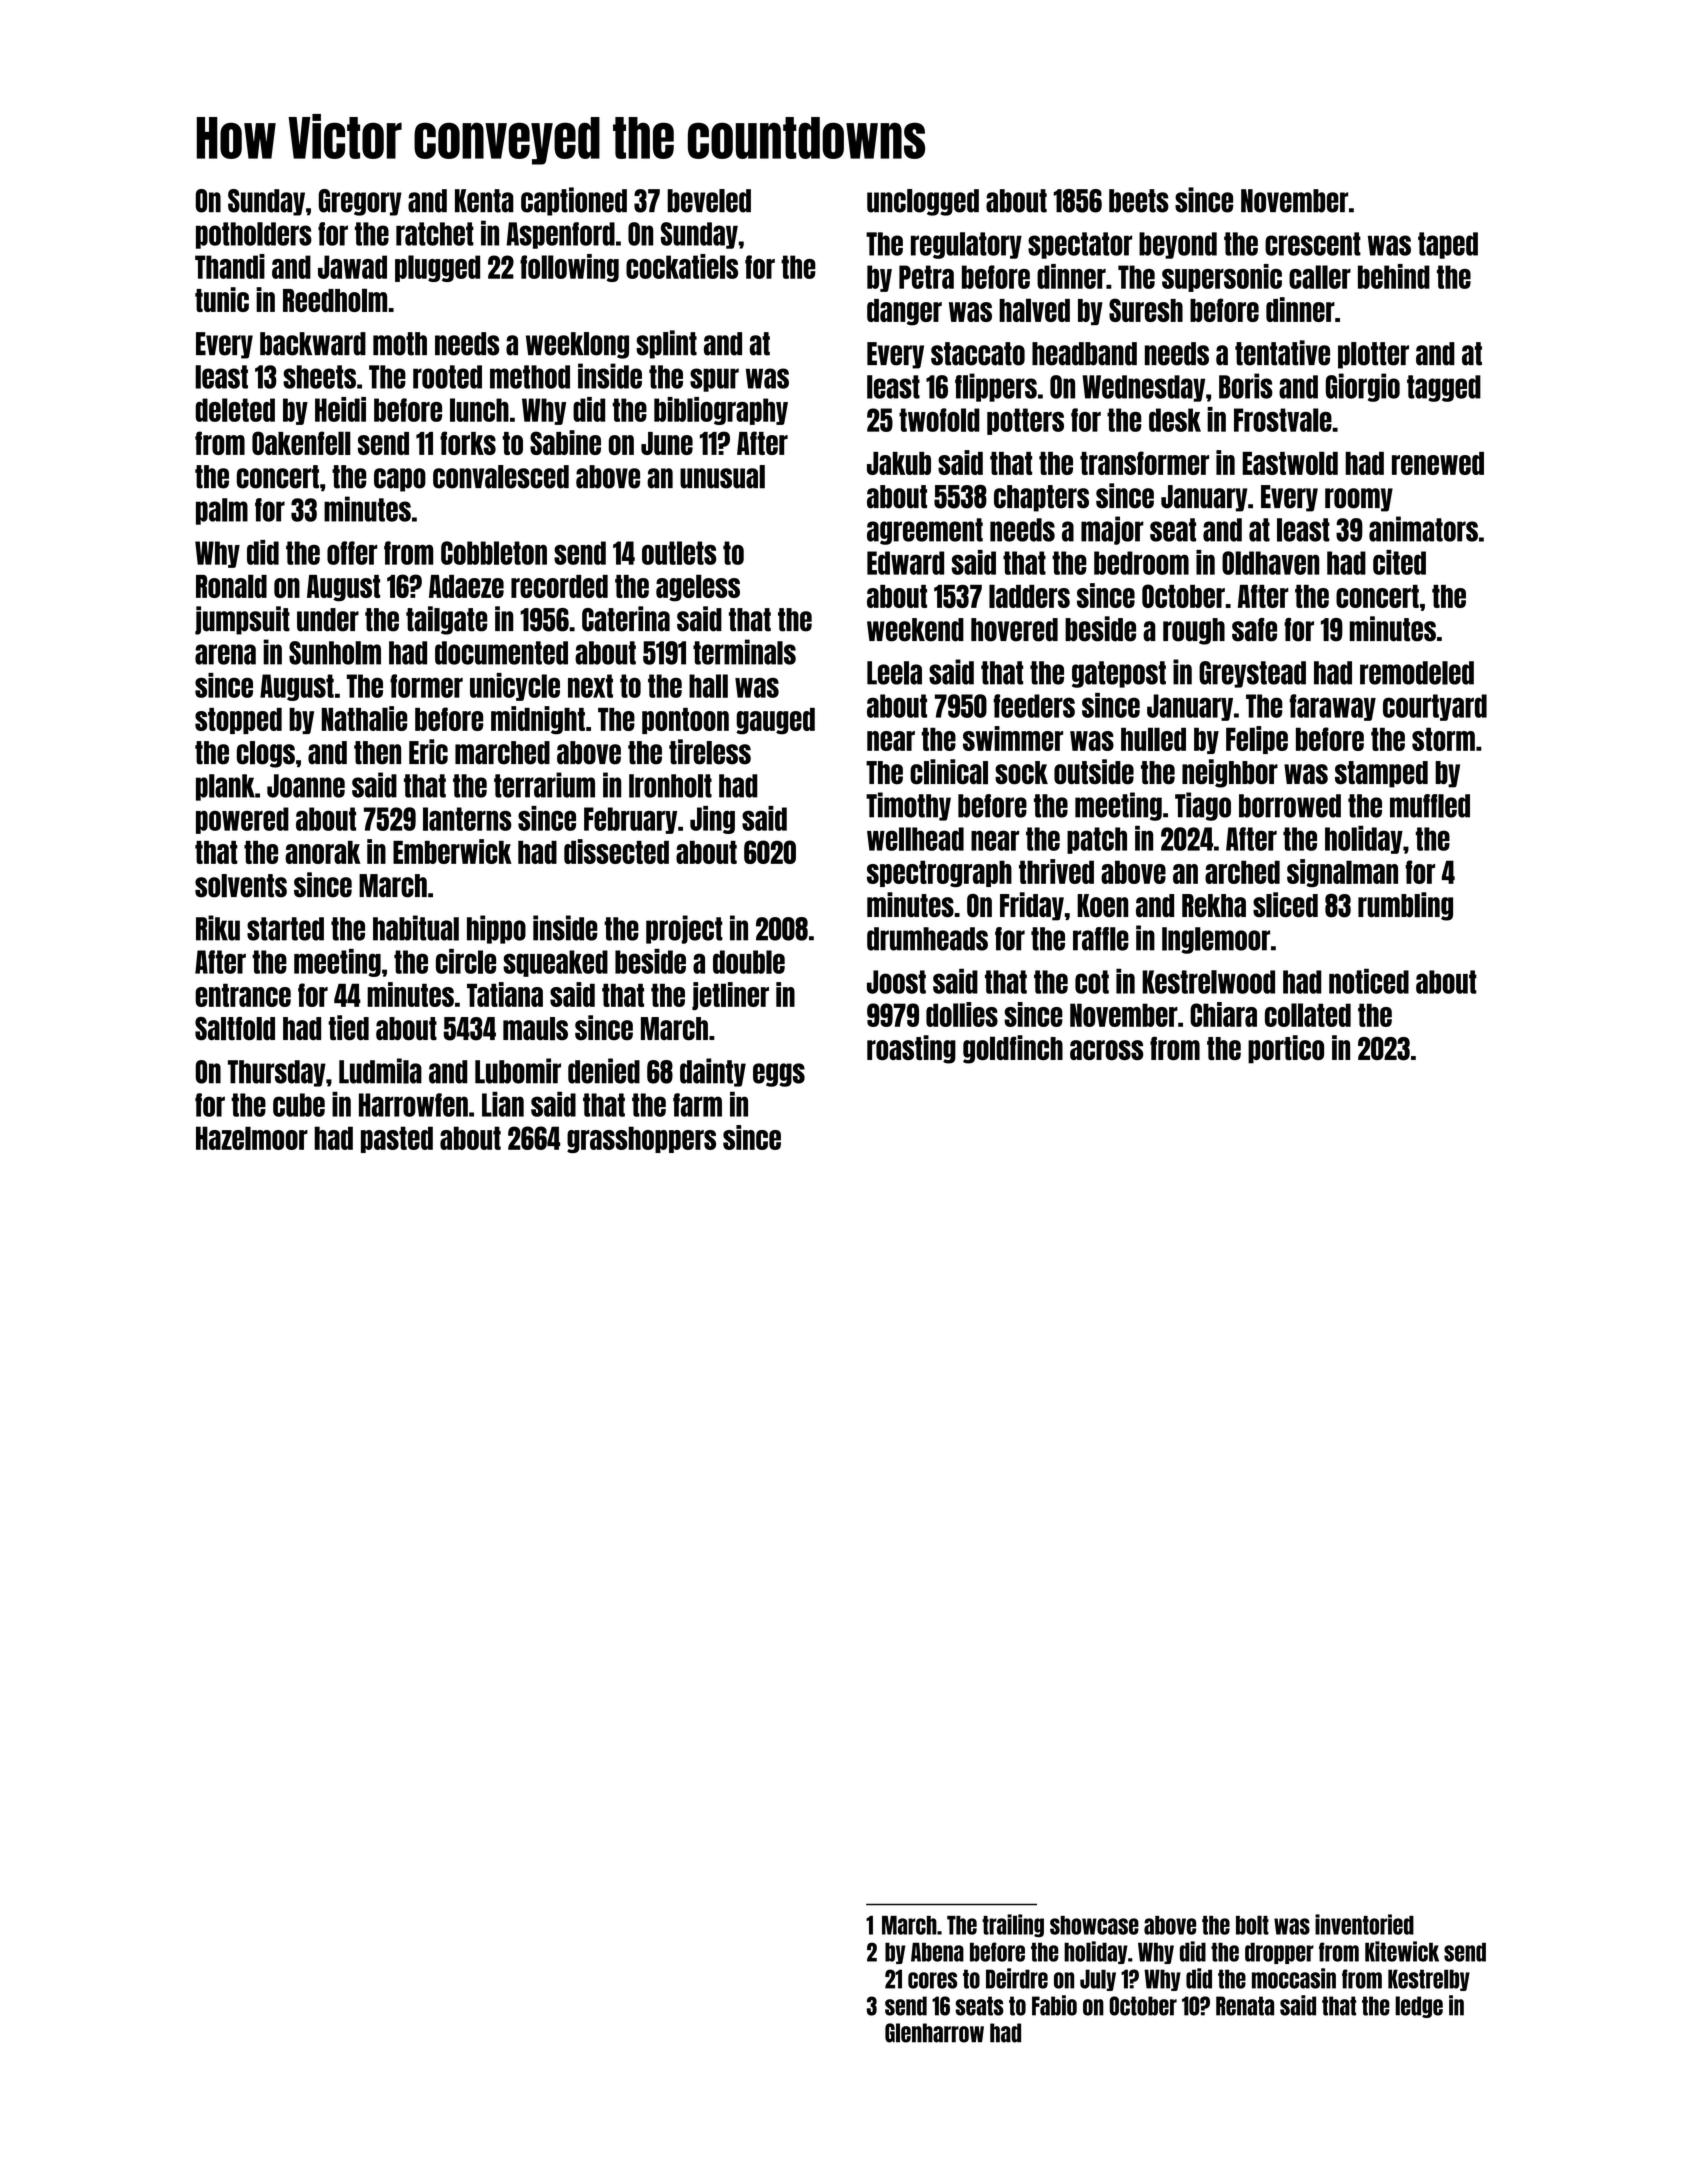  What do you see at coordinates (937, 1952) in the document?
I see `Abena` at bounding box center [937, 1952].
